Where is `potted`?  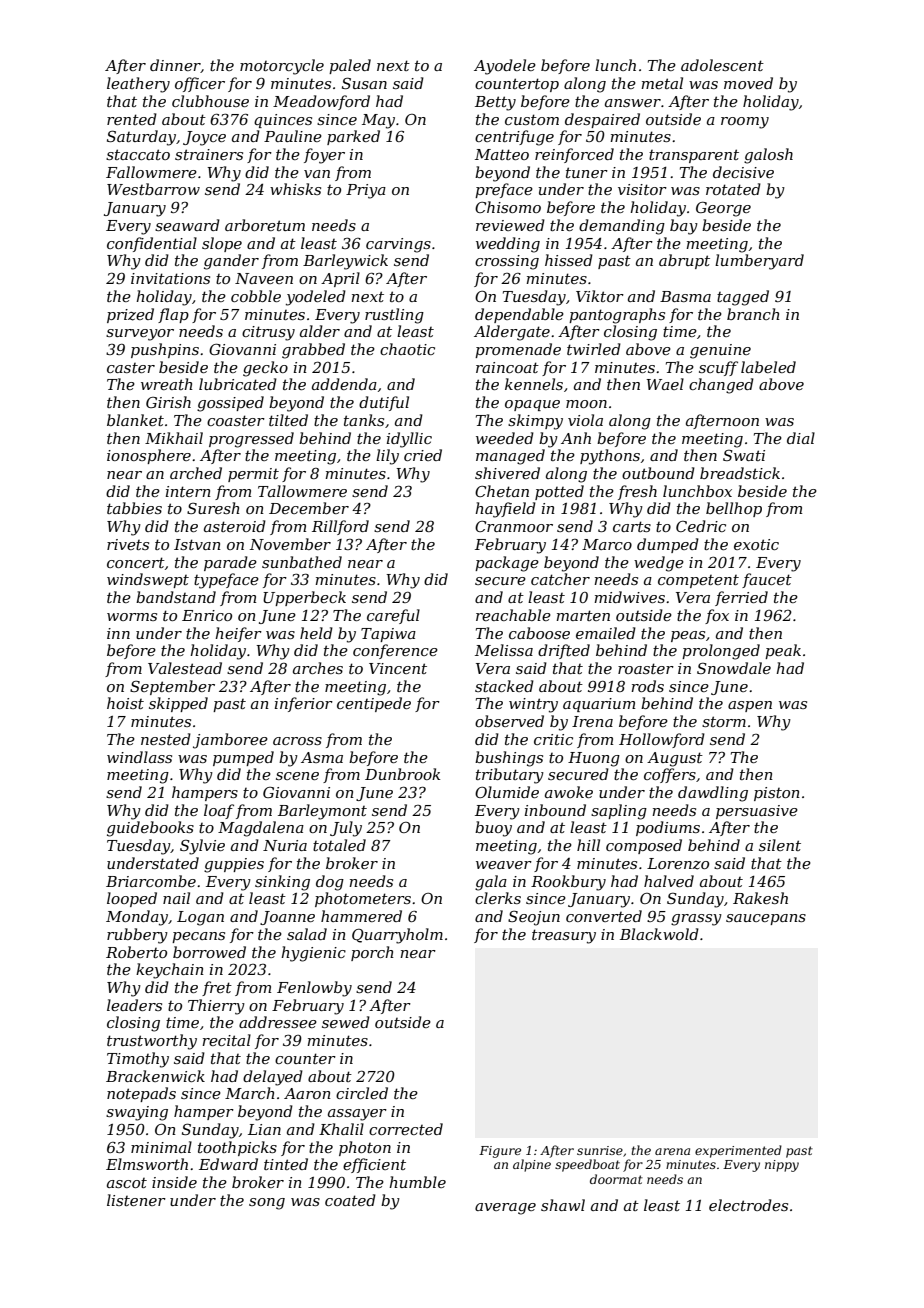
potted is located at coordinates (559, 492).
